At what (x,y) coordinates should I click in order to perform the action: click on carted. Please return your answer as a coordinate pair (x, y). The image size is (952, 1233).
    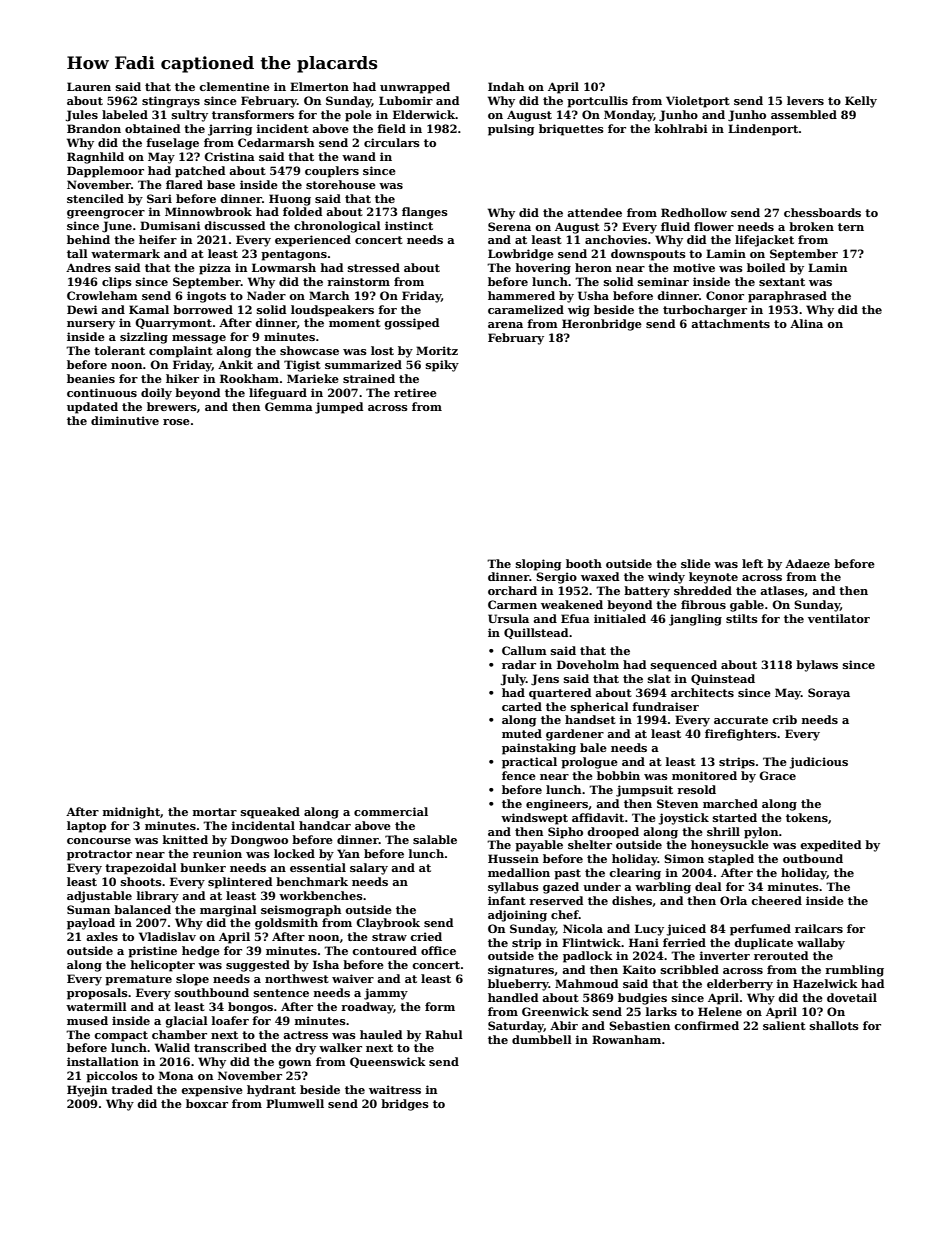
    Looking at the image, I should click on (522, 706).
